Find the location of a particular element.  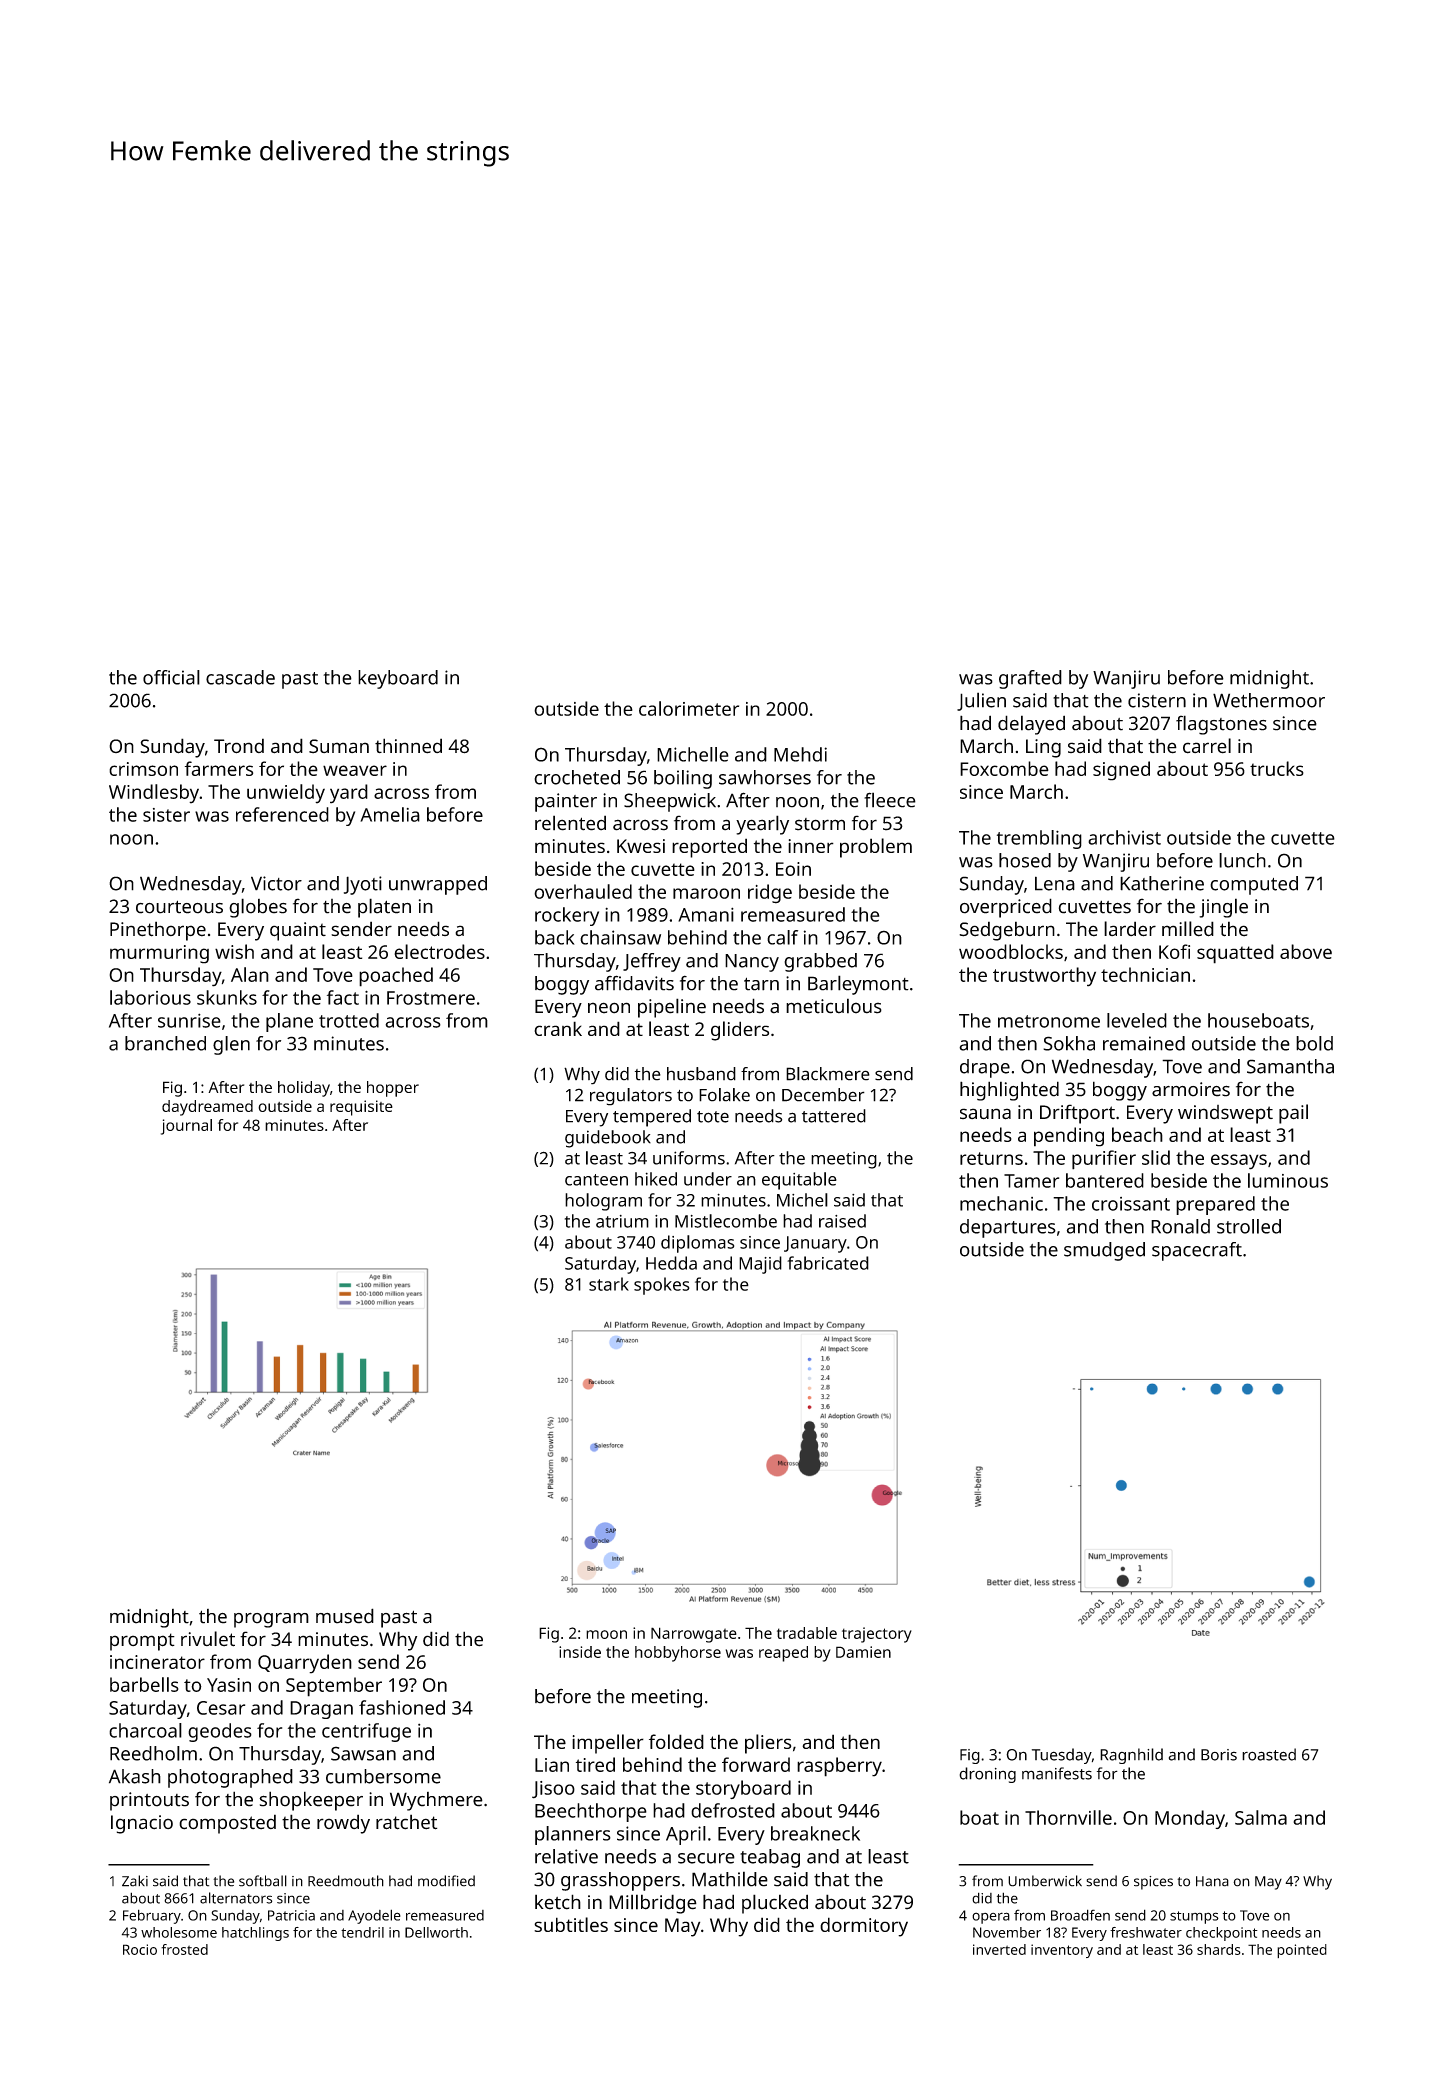

folded is located at coordinates (676, 1741).
